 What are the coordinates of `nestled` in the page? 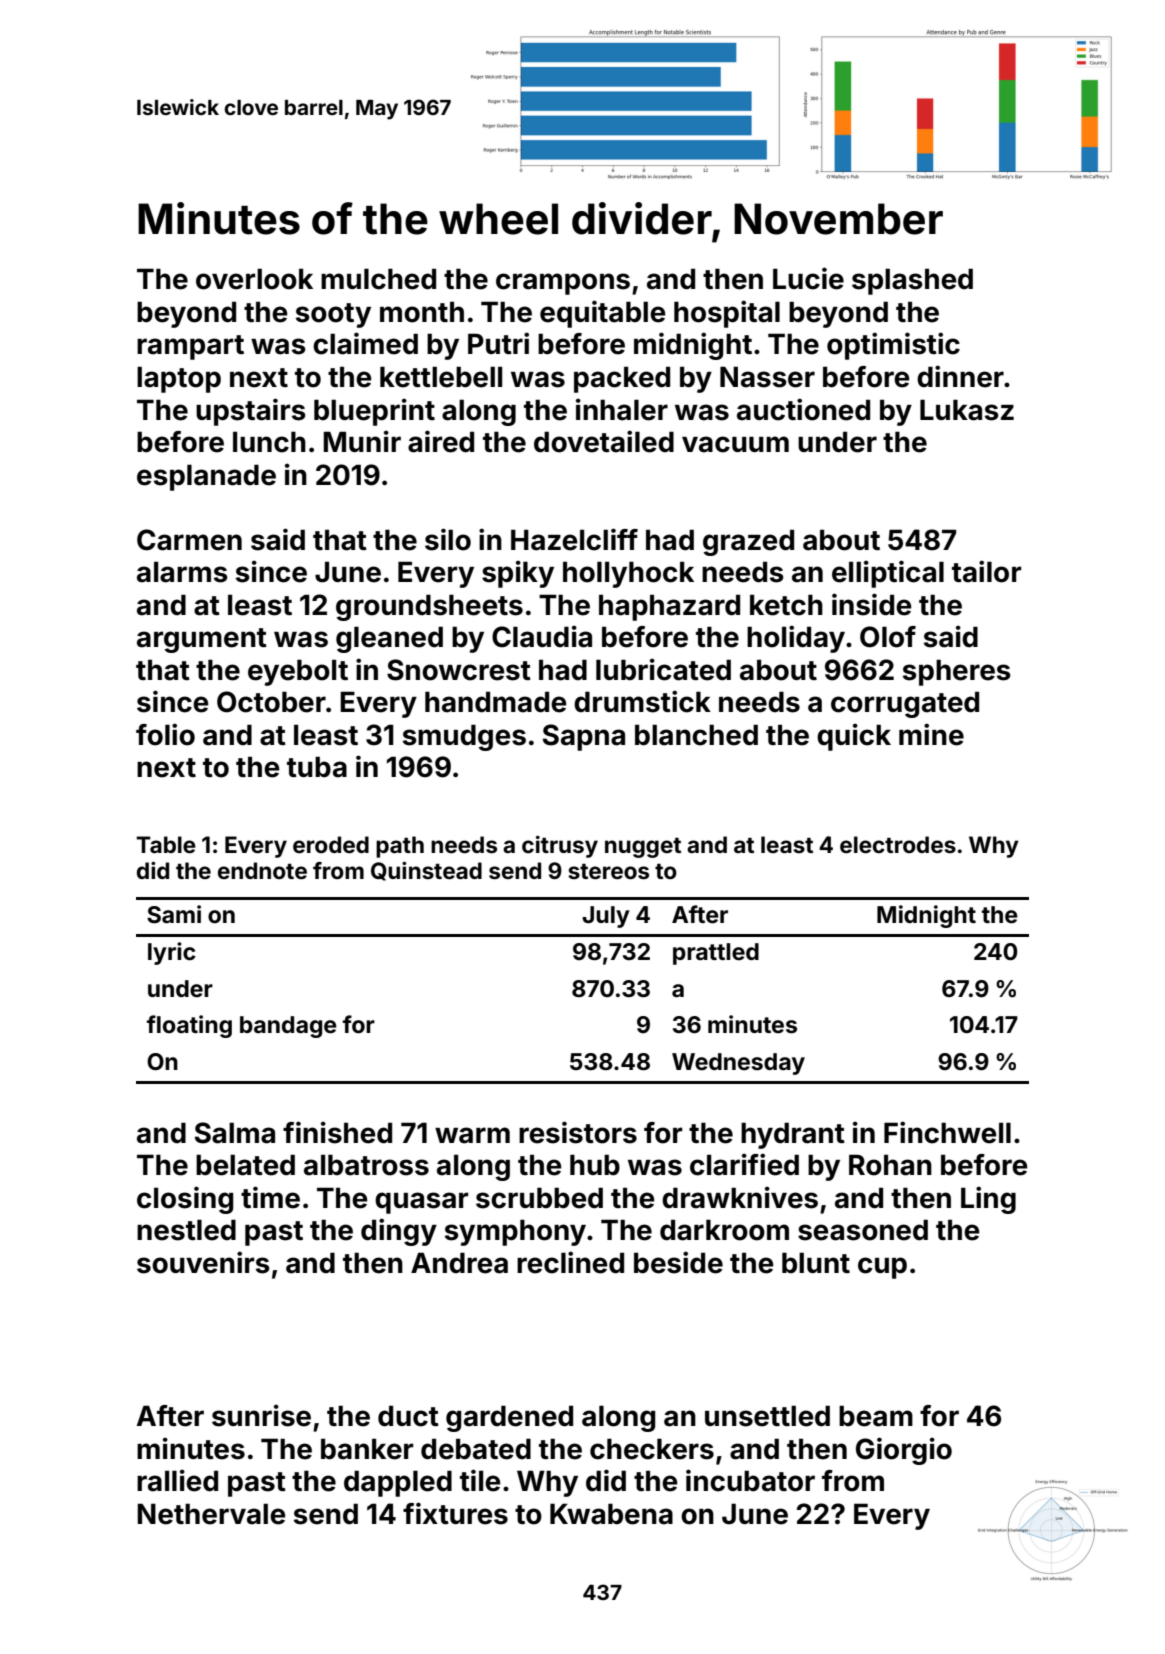 It's located at (186, 1230).
